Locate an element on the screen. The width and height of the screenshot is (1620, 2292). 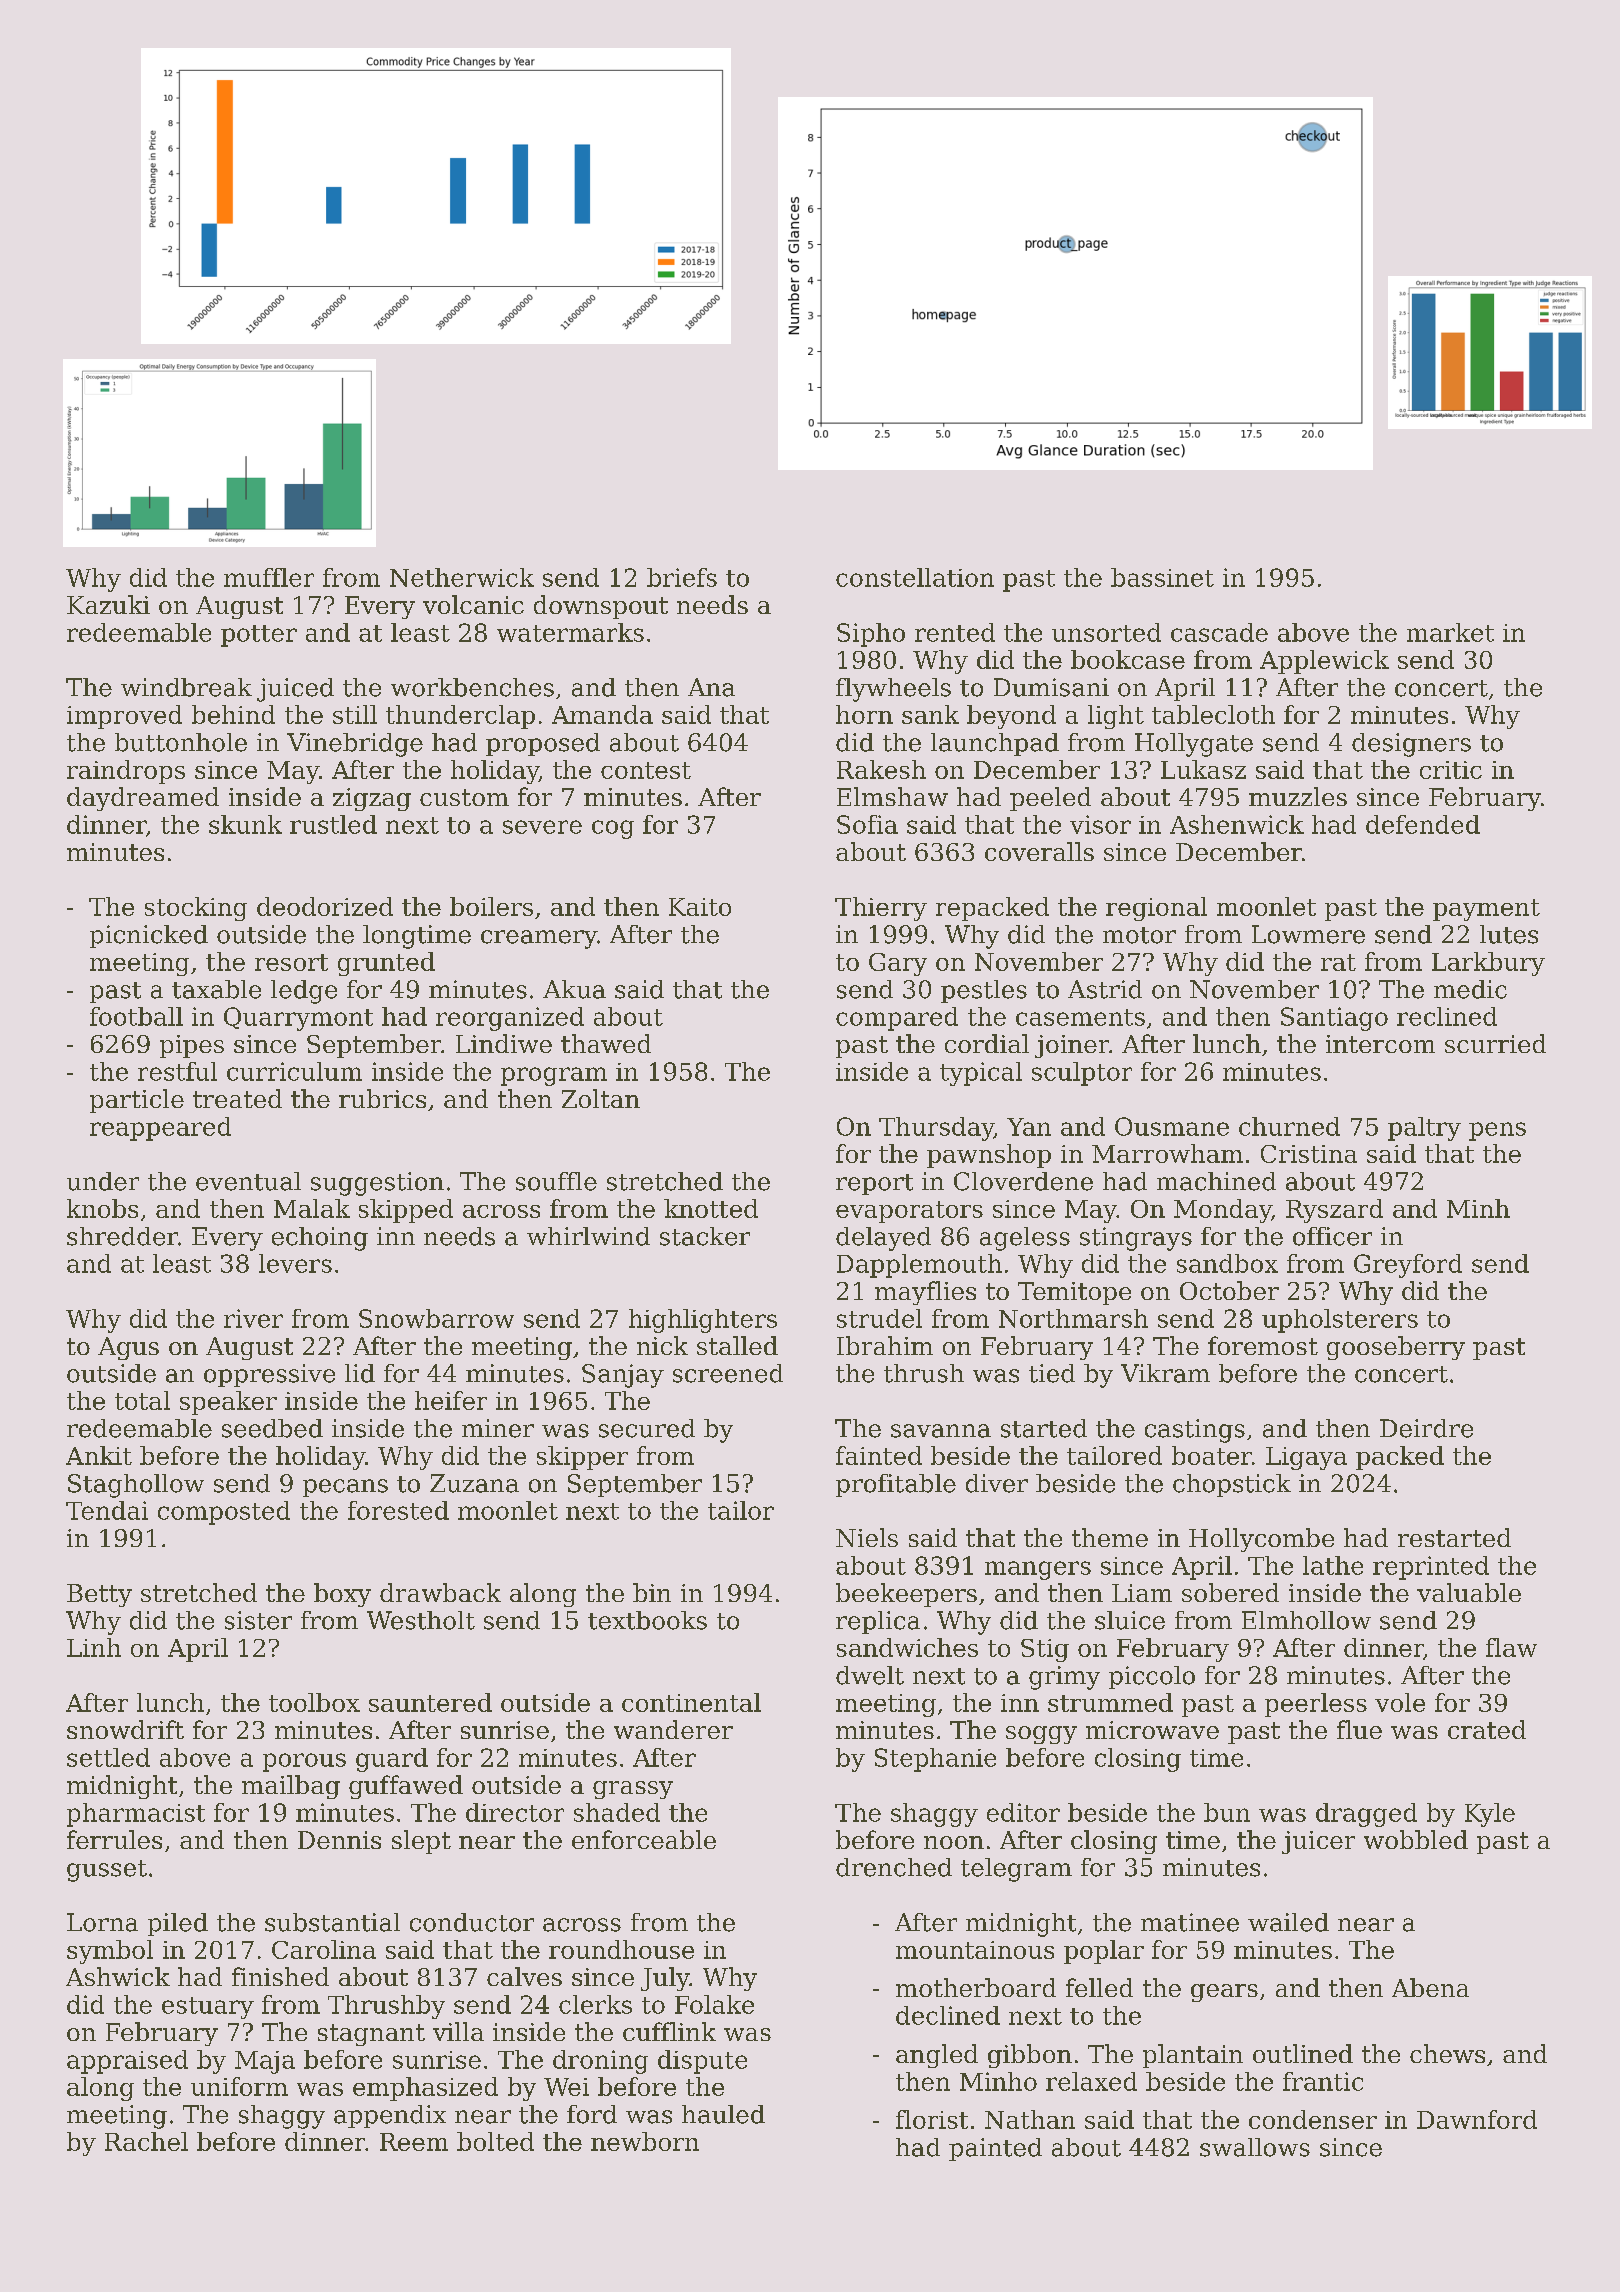
stagnant is located at coordinates (371, 2035).
